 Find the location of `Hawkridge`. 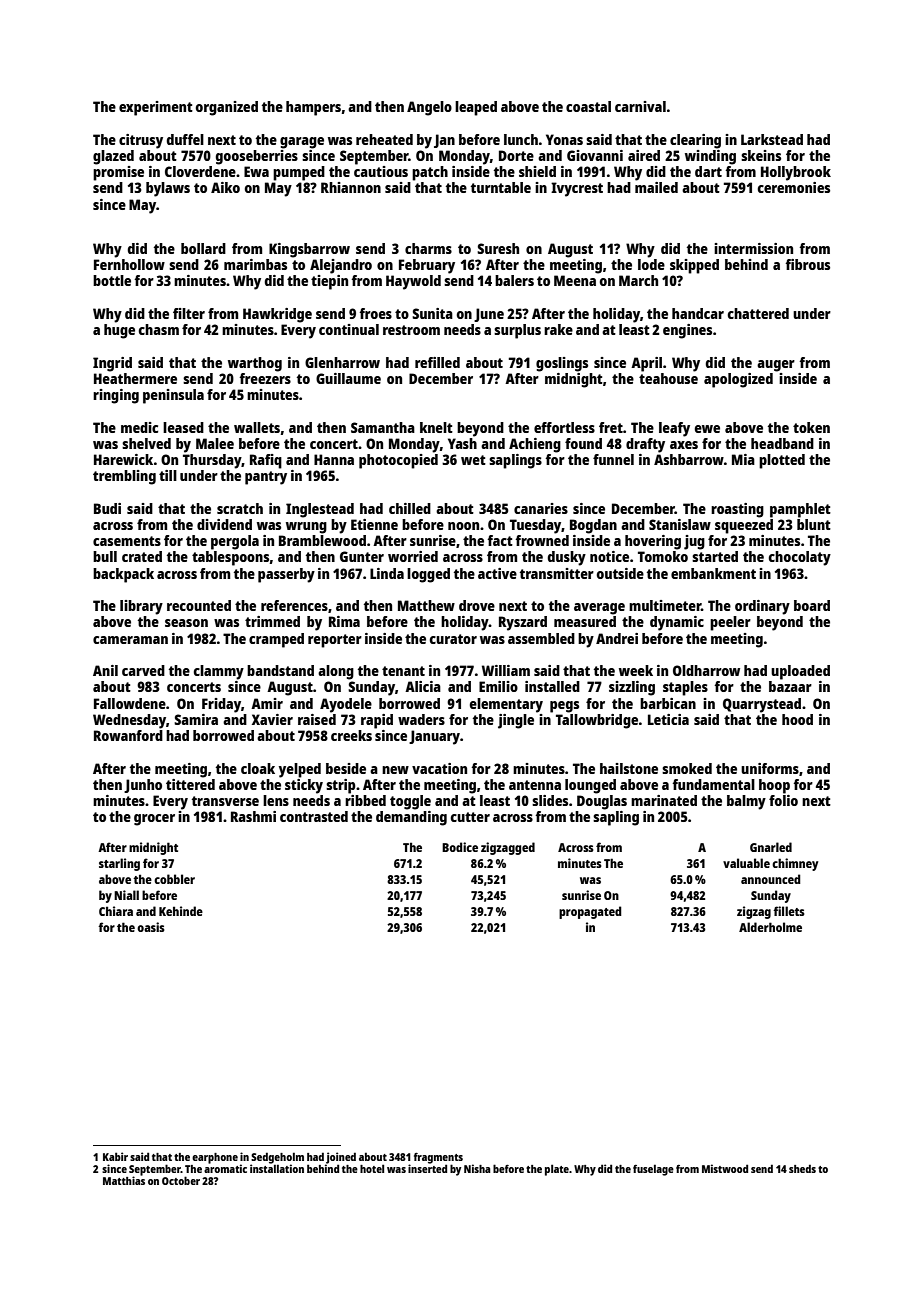

Hawkridge is located at coordinates (277, 315).
